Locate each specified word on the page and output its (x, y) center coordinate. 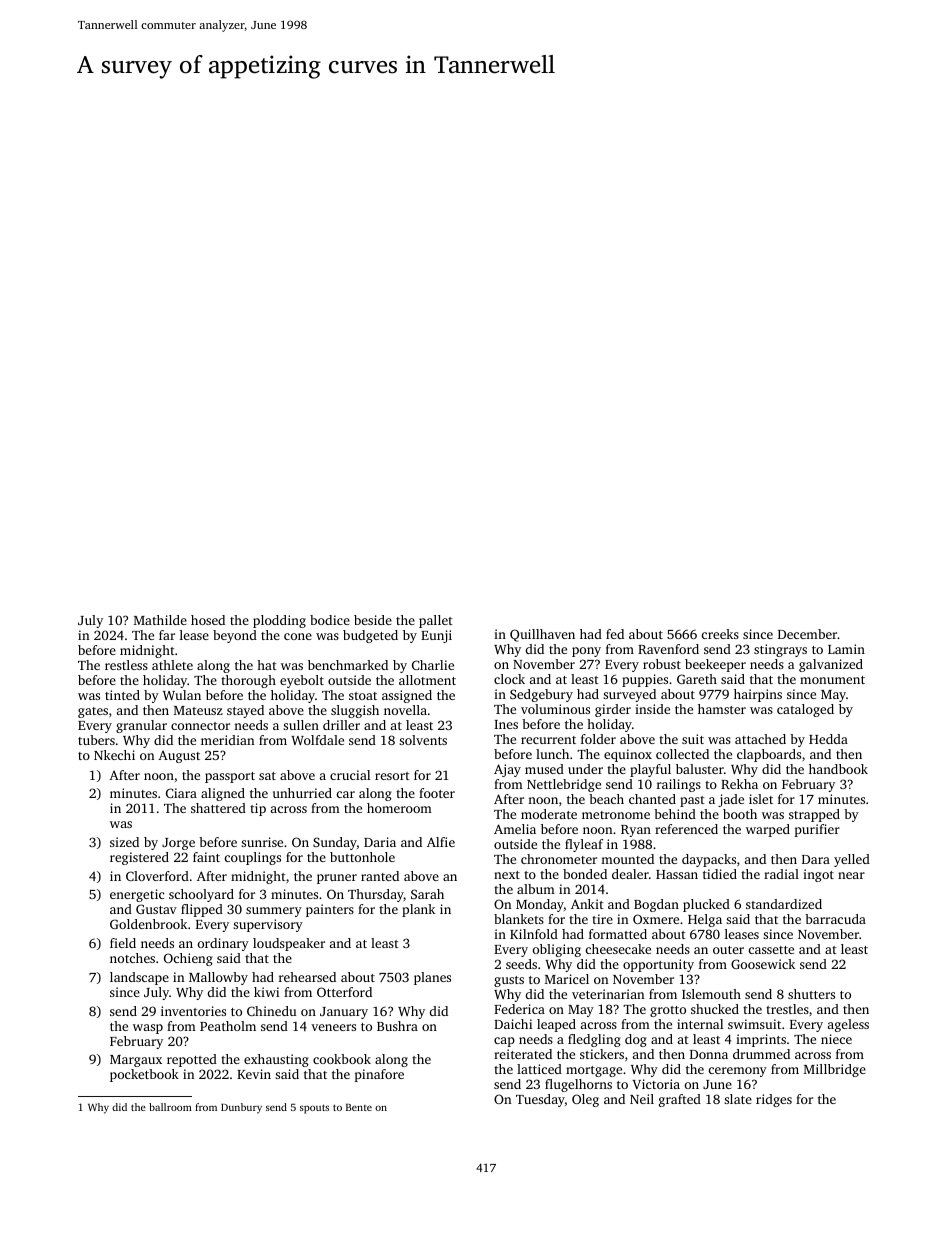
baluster (700, 769)
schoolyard (201, 895)
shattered (218, 808)
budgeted (370, 636)
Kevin (254, 1074)
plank (418, 910)
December (807, 634)
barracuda (835, 919)
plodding (279, 621)
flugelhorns (578, 1085)
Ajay (507, 770)
